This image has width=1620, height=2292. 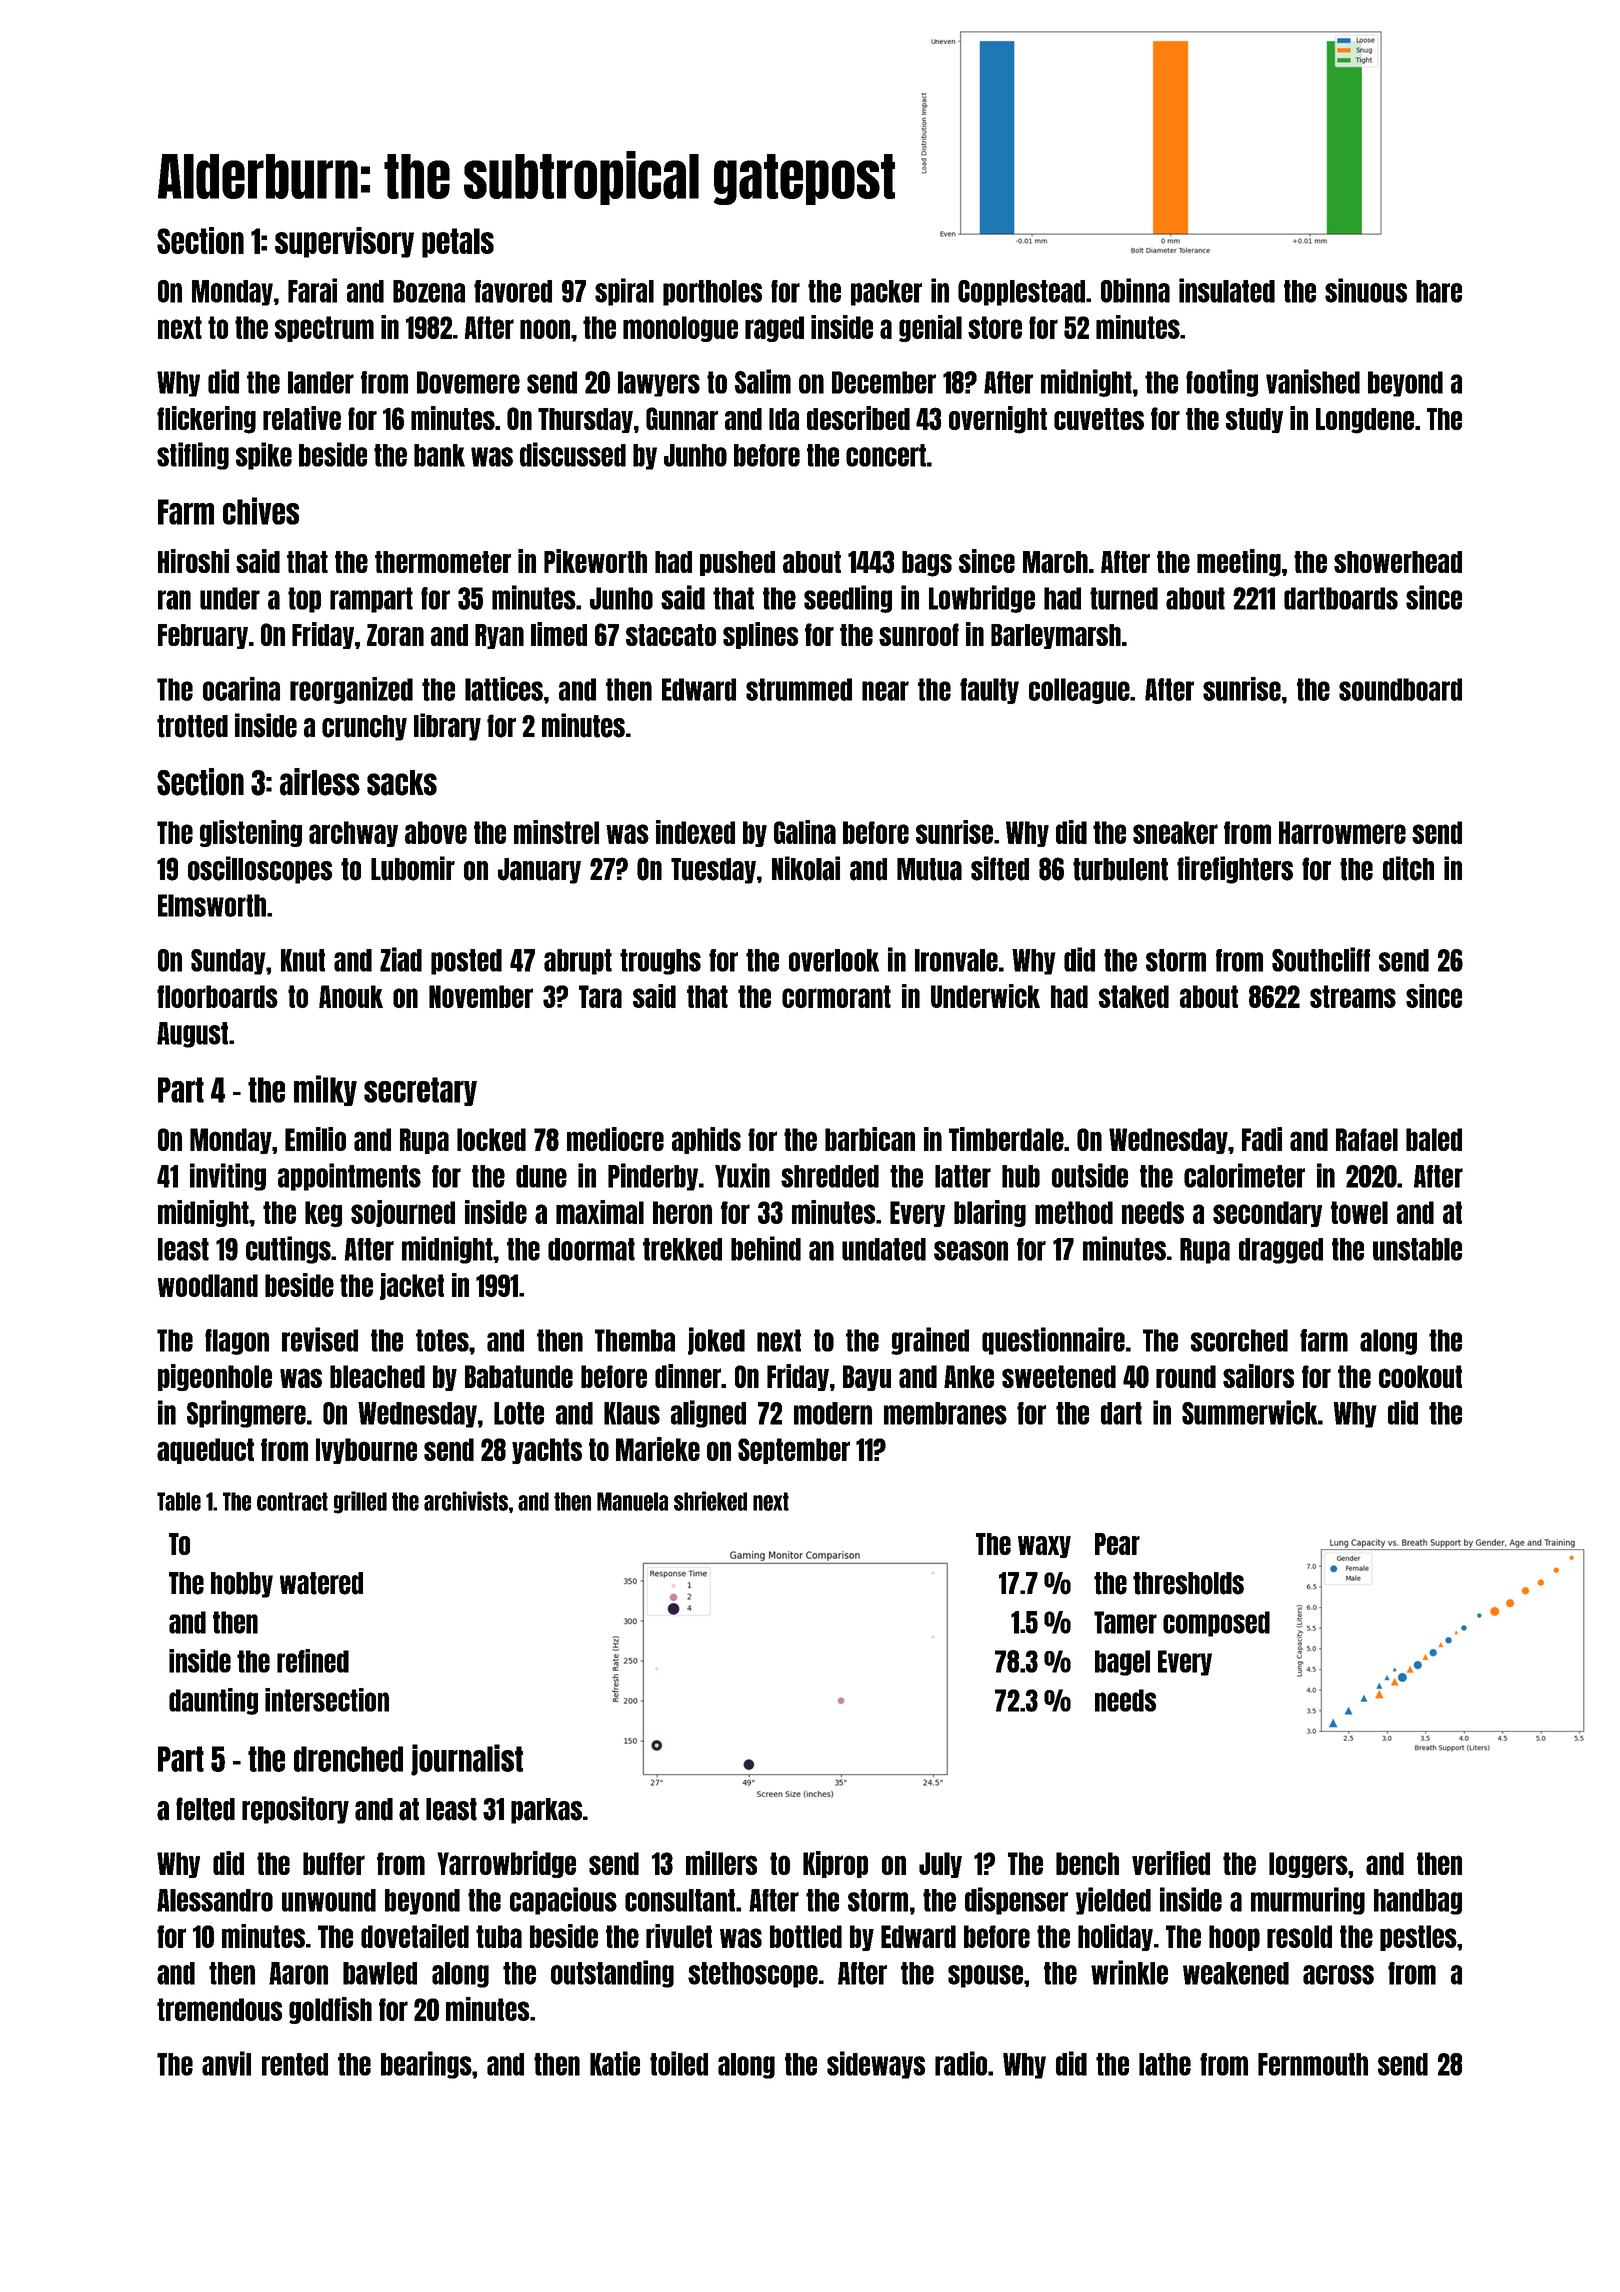 What do you see at coordinates (344, 242) in the image?
I see `supervisory` at bounding box center [344, 242].
